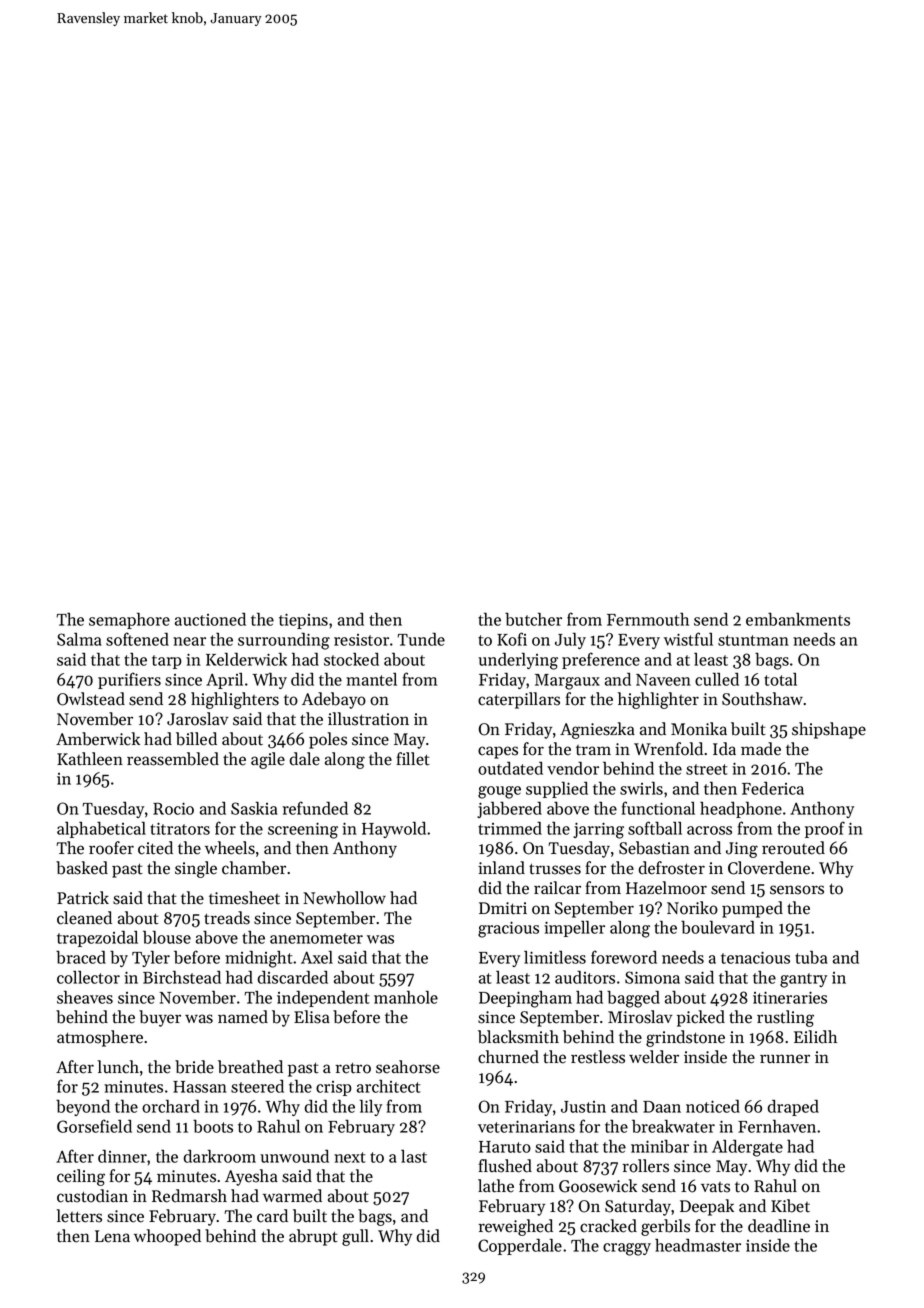 The image size is (924, 1308). I want to click on gracious, so click(508, 929).
